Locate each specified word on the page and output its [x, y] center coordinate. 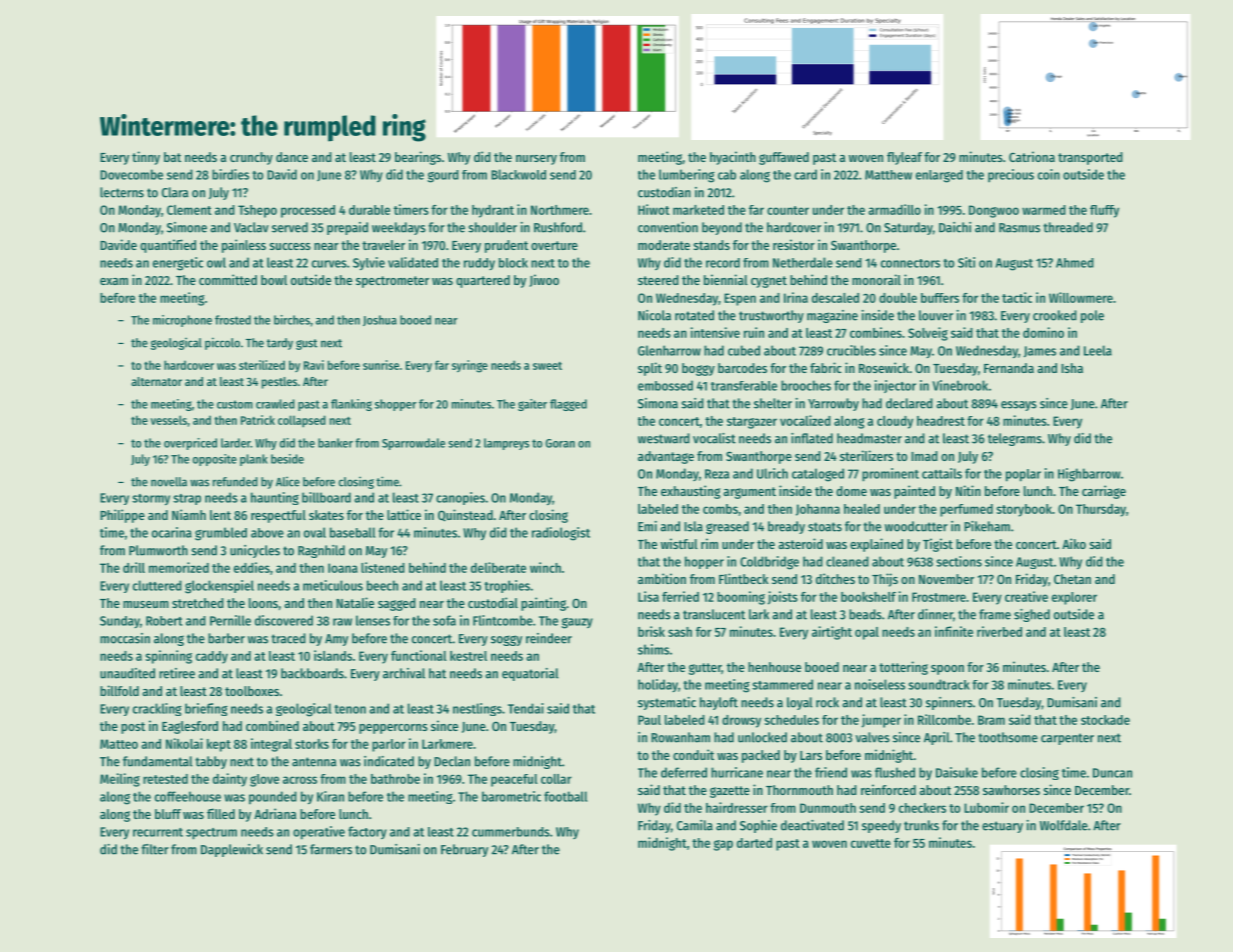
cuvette [871, 843]
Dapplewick [232, 850]
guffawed [784, 158]
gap [723, 845]
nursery [536, 160]
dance [292, 157]
